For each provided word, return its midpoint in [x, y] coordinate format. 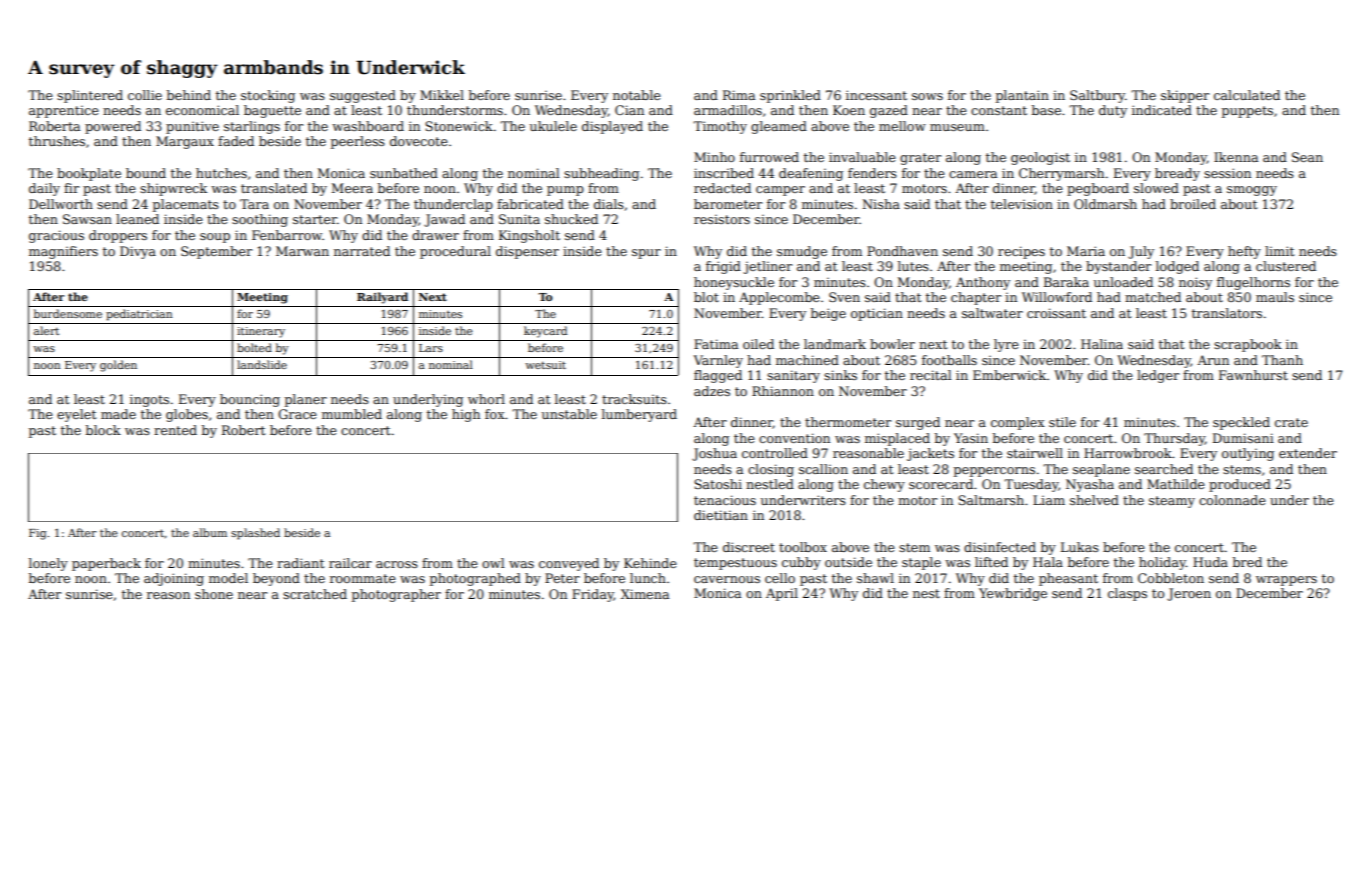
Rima [739, 95]
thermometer [848, 422]
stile [1062, 422]
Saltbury [1097, 96]
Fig [38, 534]
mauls [1275, 297]
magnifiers [63, 252]
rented [175, 430]
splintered [90, 96]
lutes [913, 266]
